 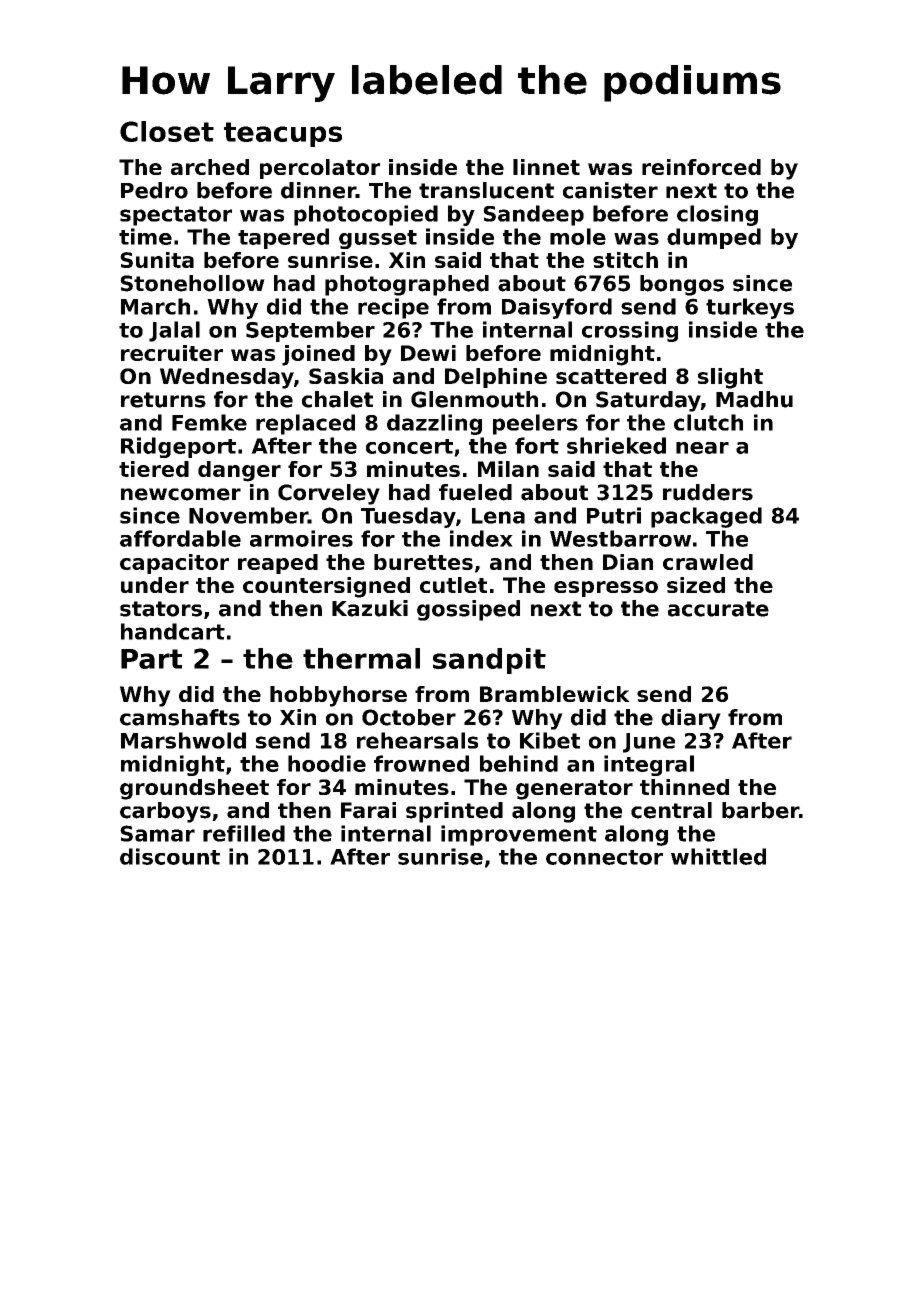 I want to click on discount, so click(x=170, y=856).
